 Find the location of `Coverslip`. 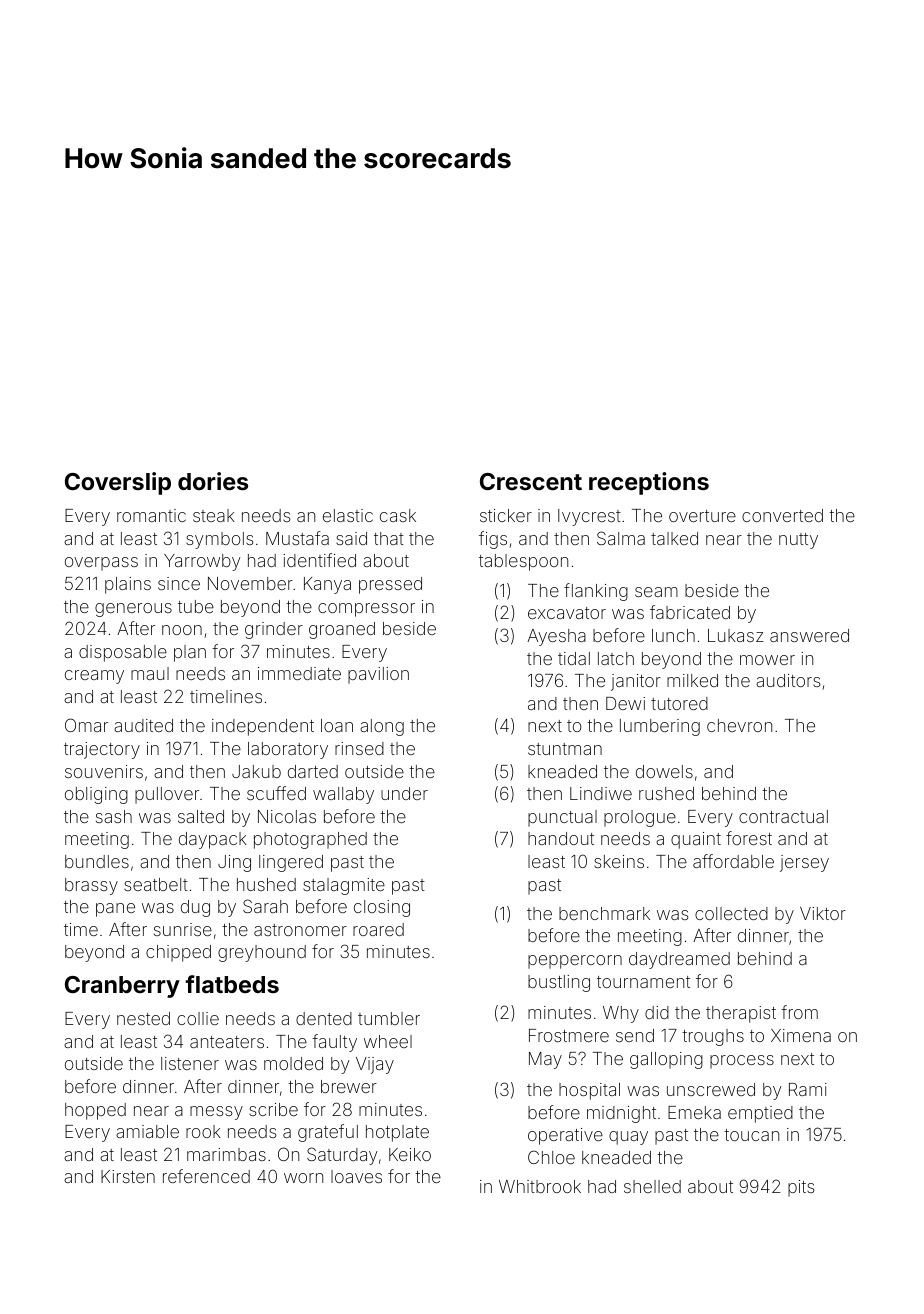

Coverslip is located at coordinates (118, 483).
